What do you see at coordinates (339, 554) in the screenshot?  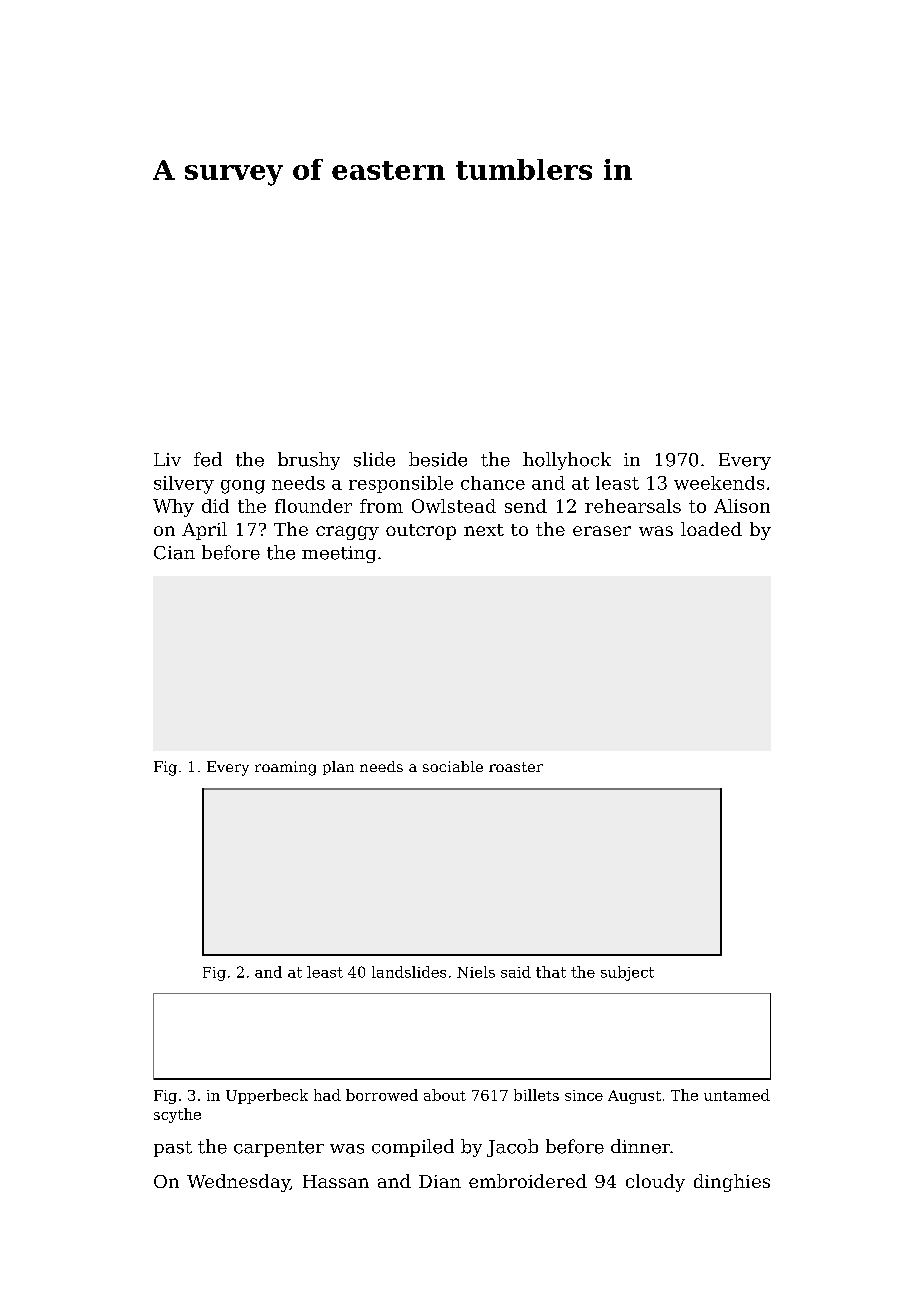 I see `meeting` at bounding box center [339, 554].
